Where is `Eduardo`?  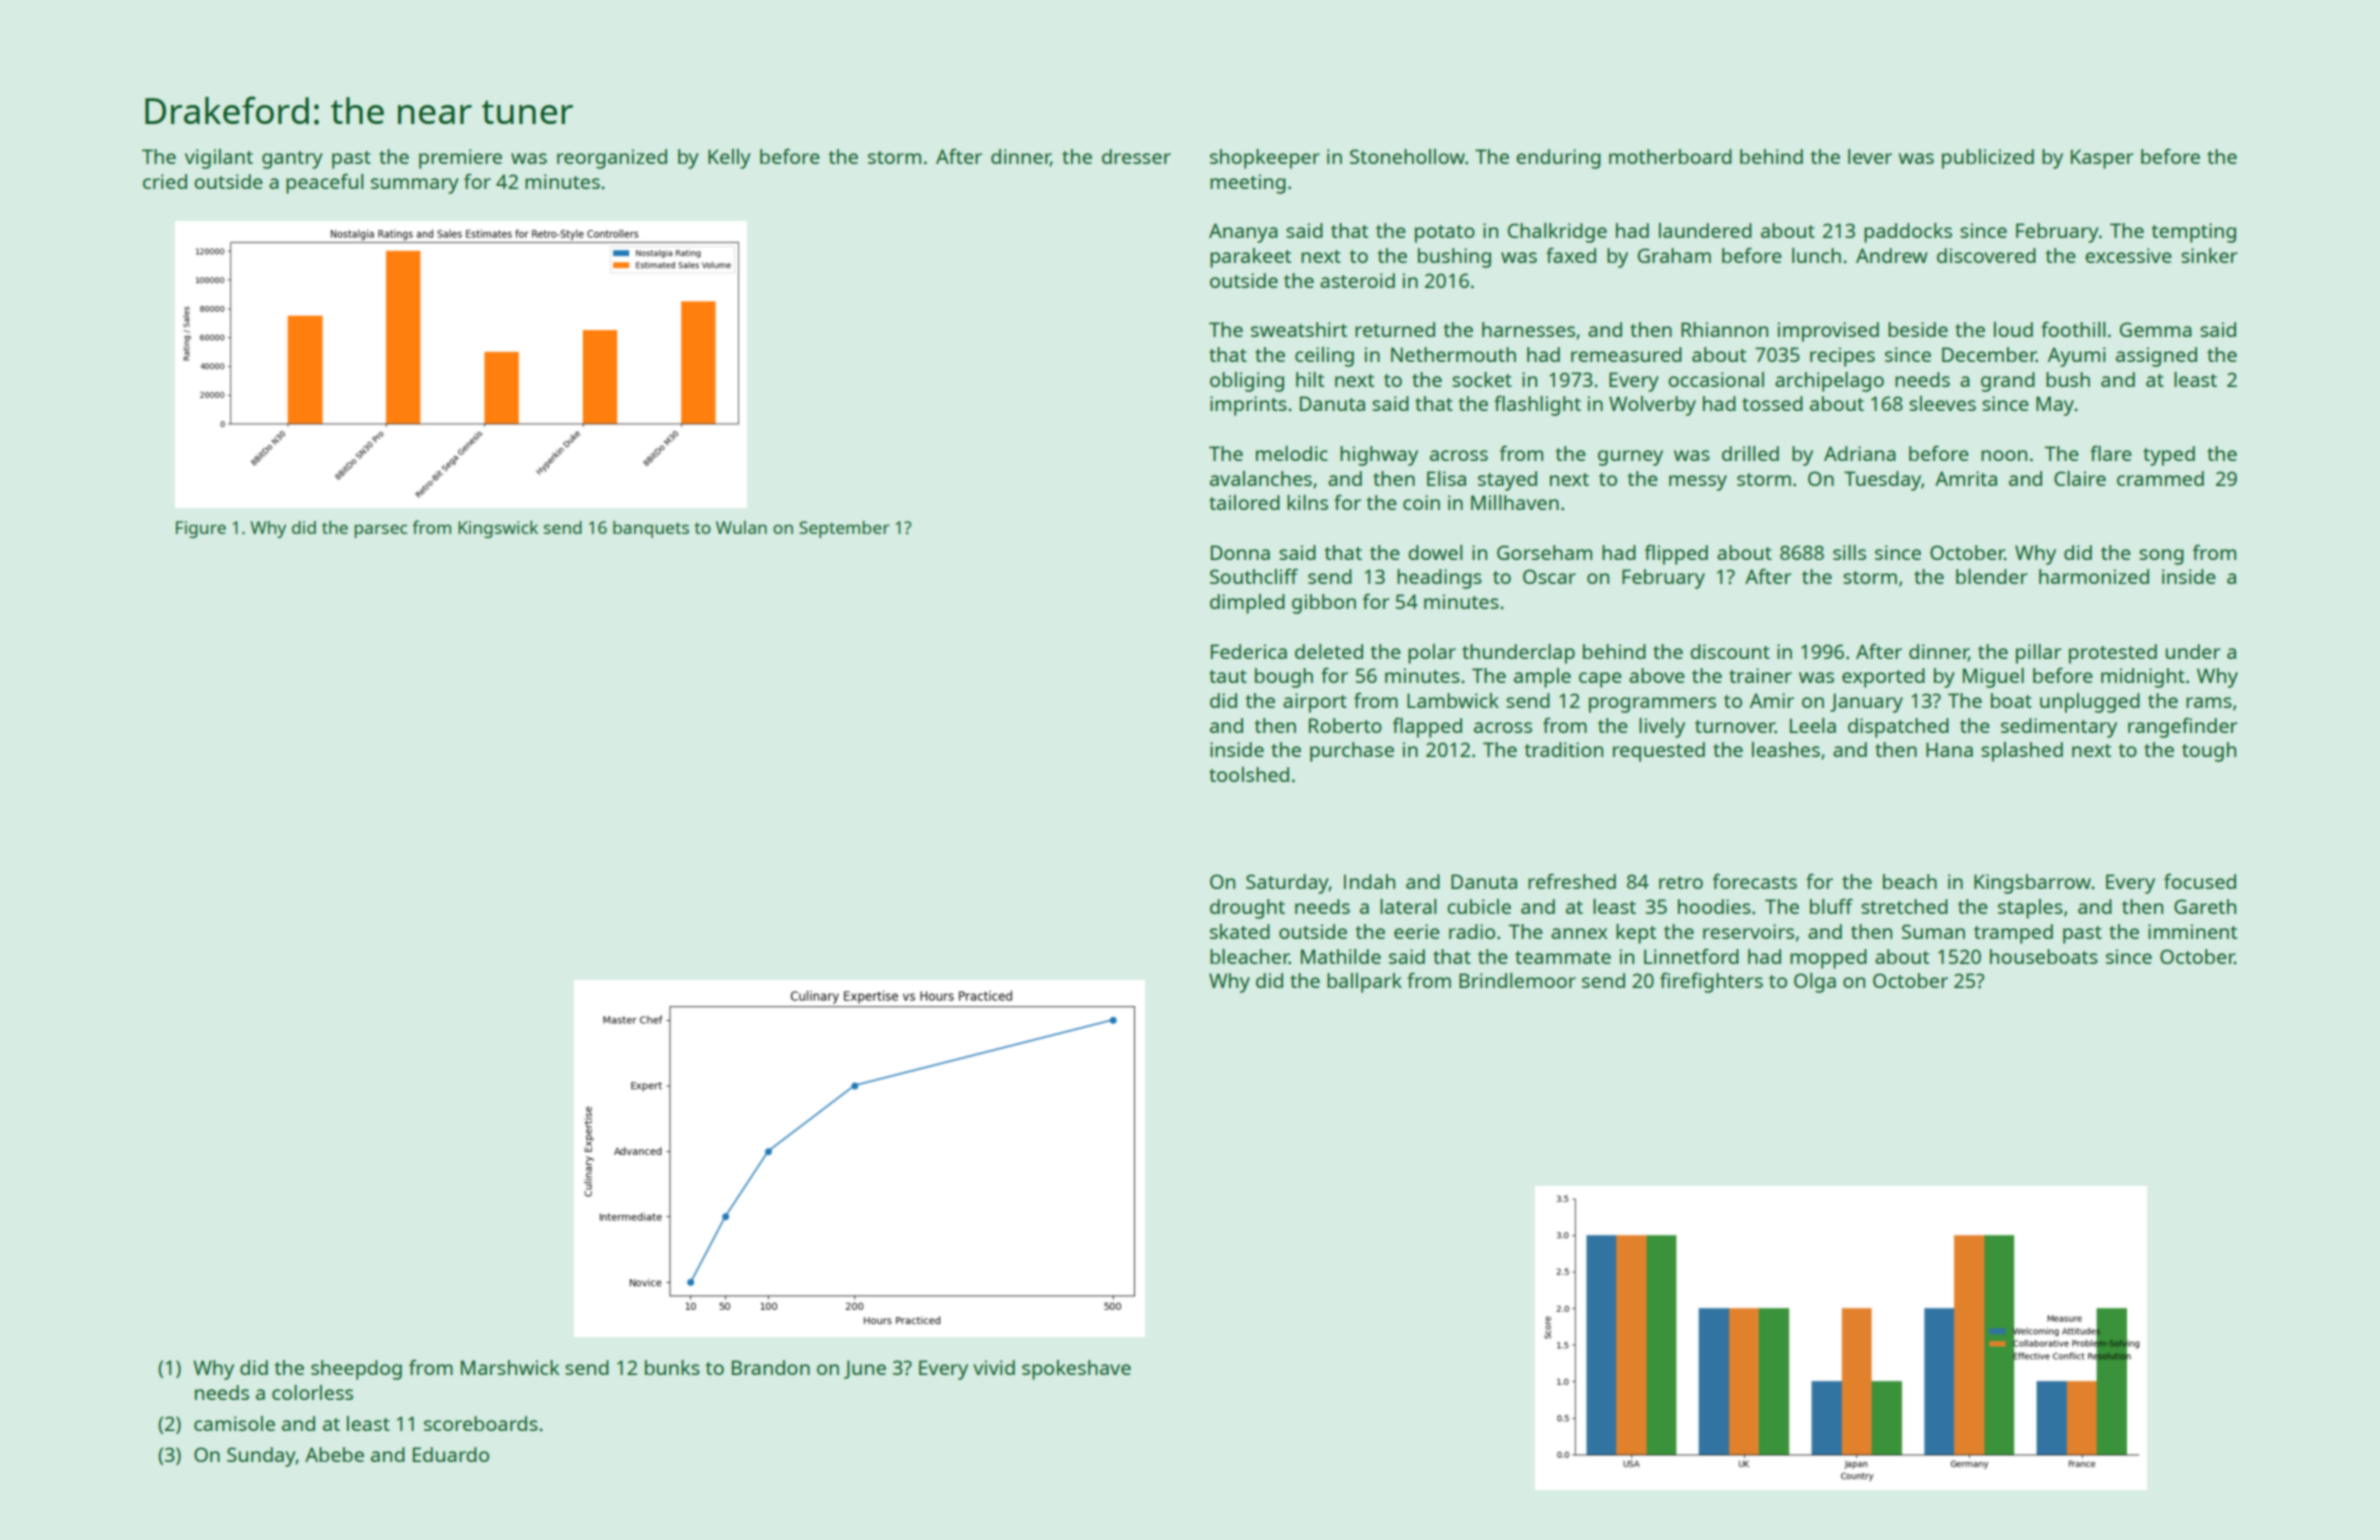 Eduardo is located at coordinates (451, 1454).
